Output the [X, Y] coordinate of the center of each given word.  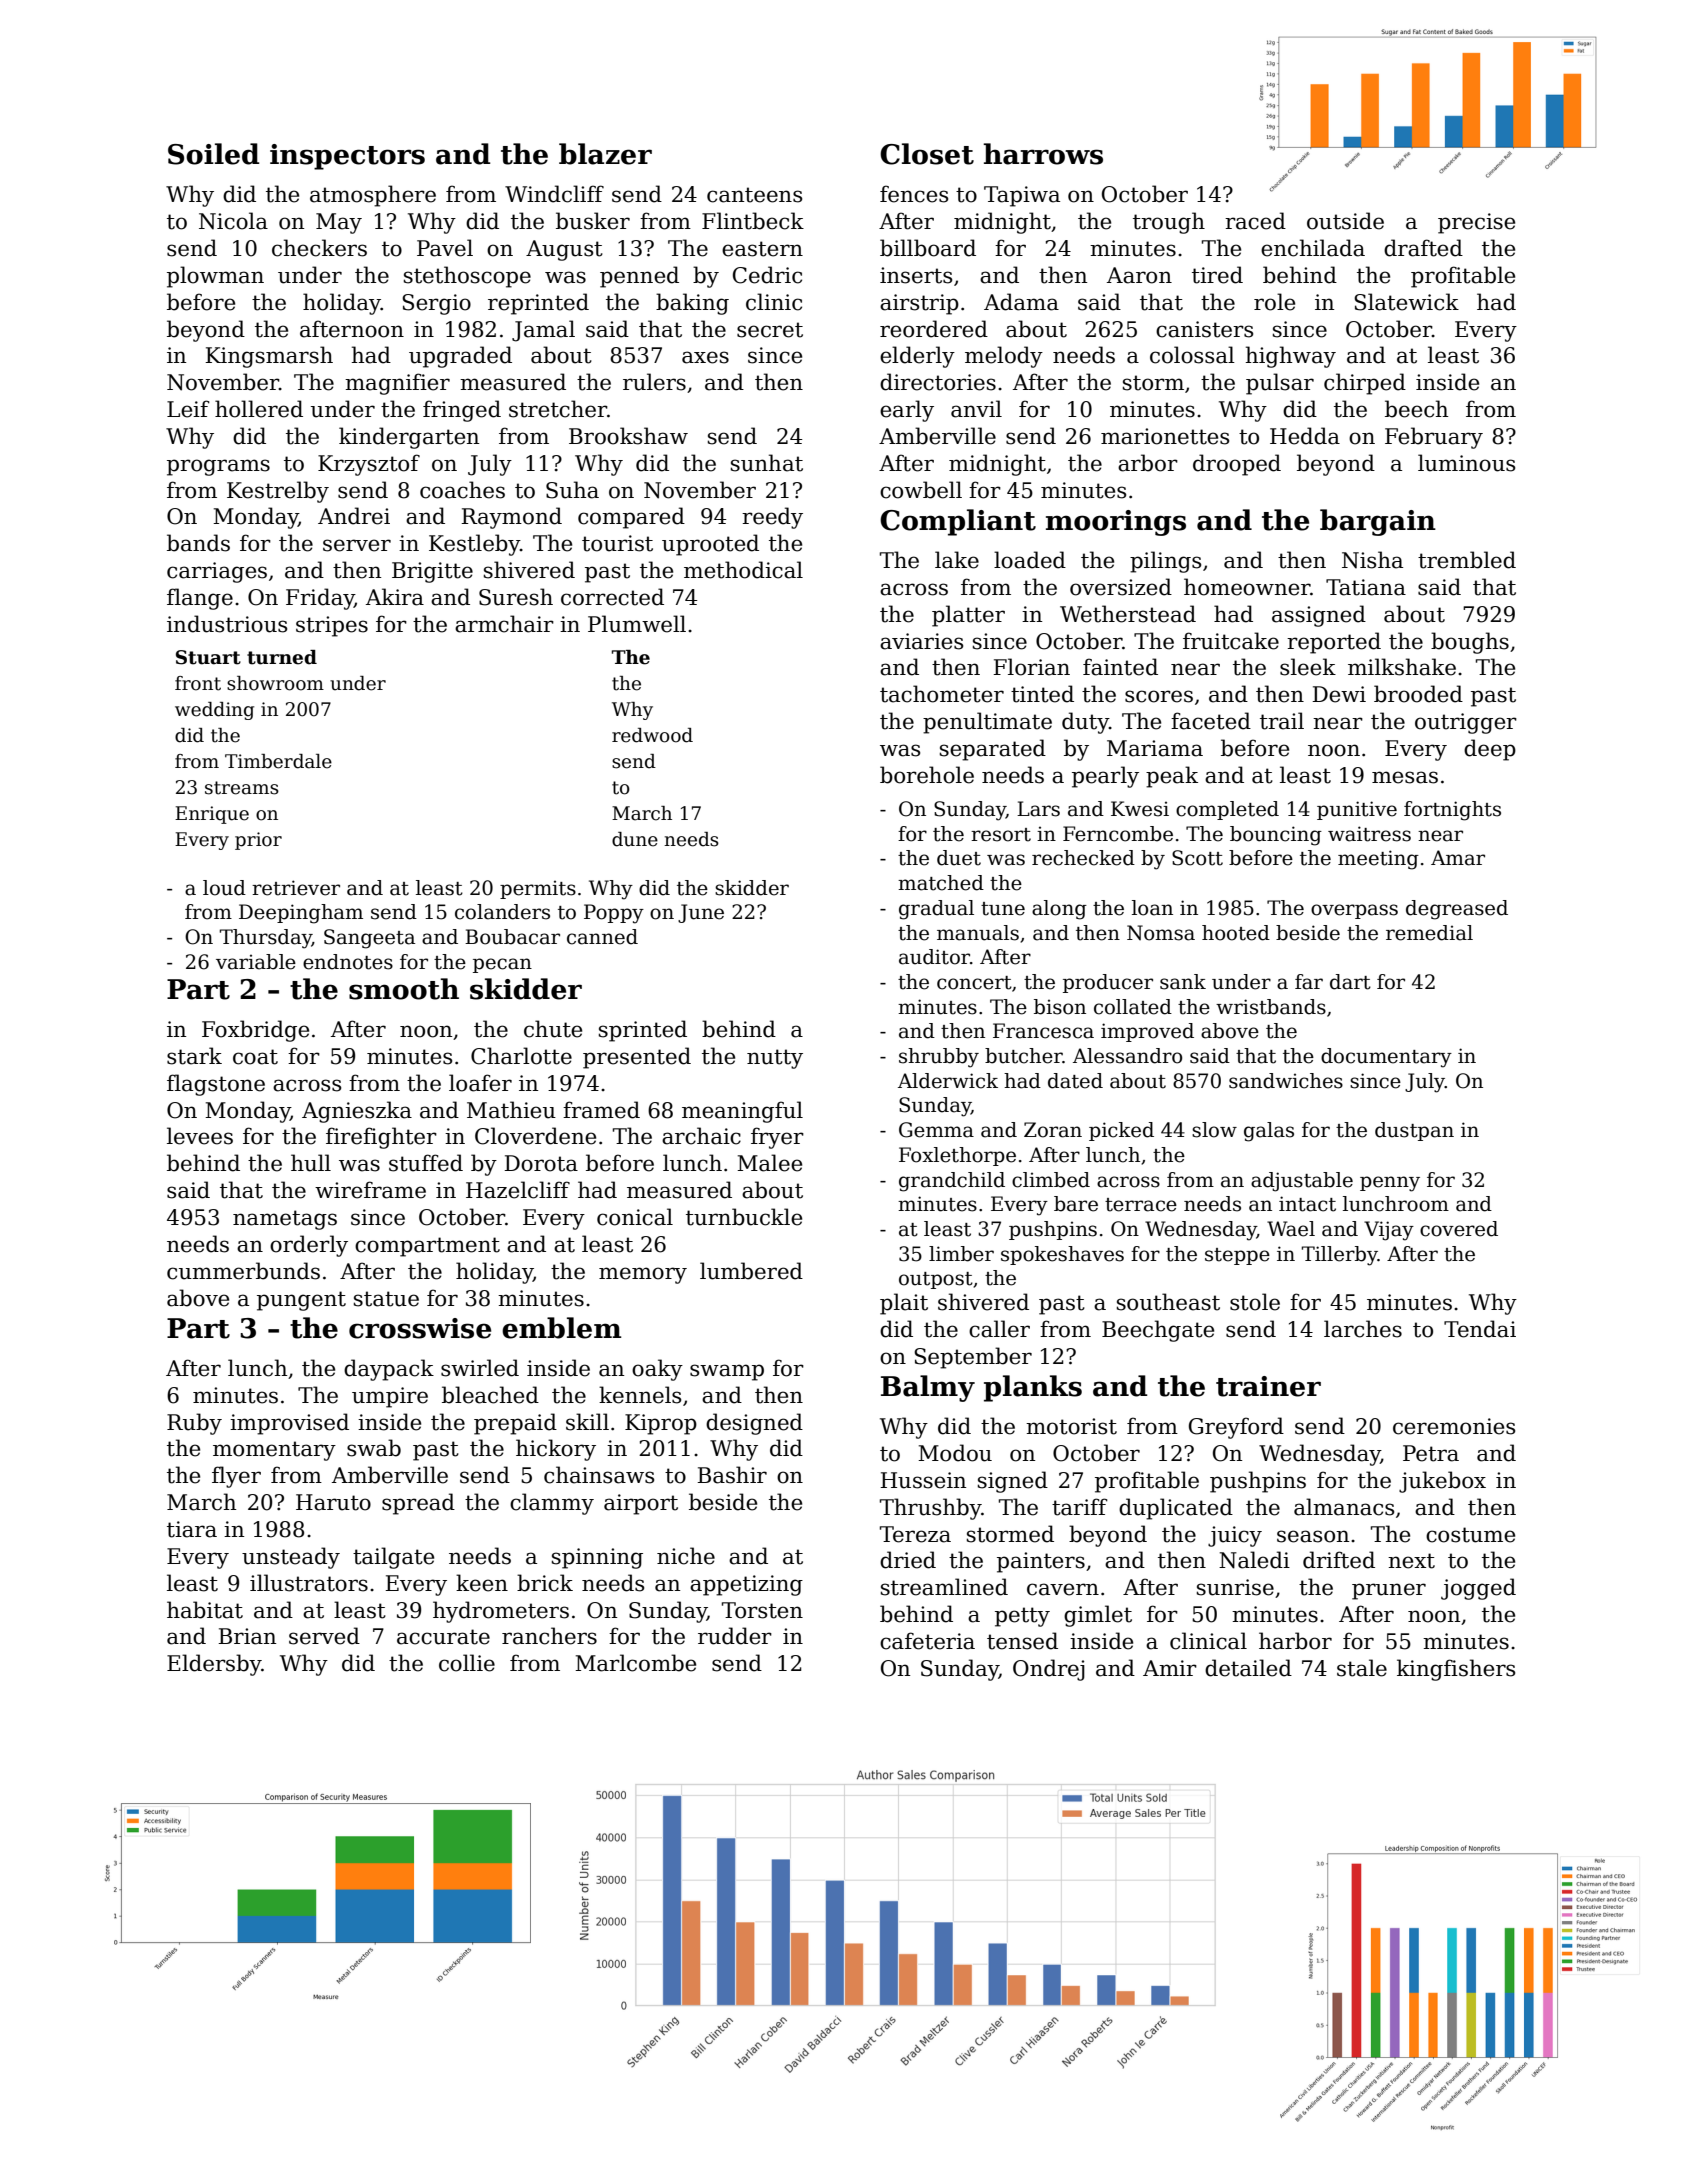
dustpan [1414, 1131]
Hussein [923, 1480]
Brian [247, 1636]
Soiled [214, 154]
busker [593, 221]
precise [1476, 223]
